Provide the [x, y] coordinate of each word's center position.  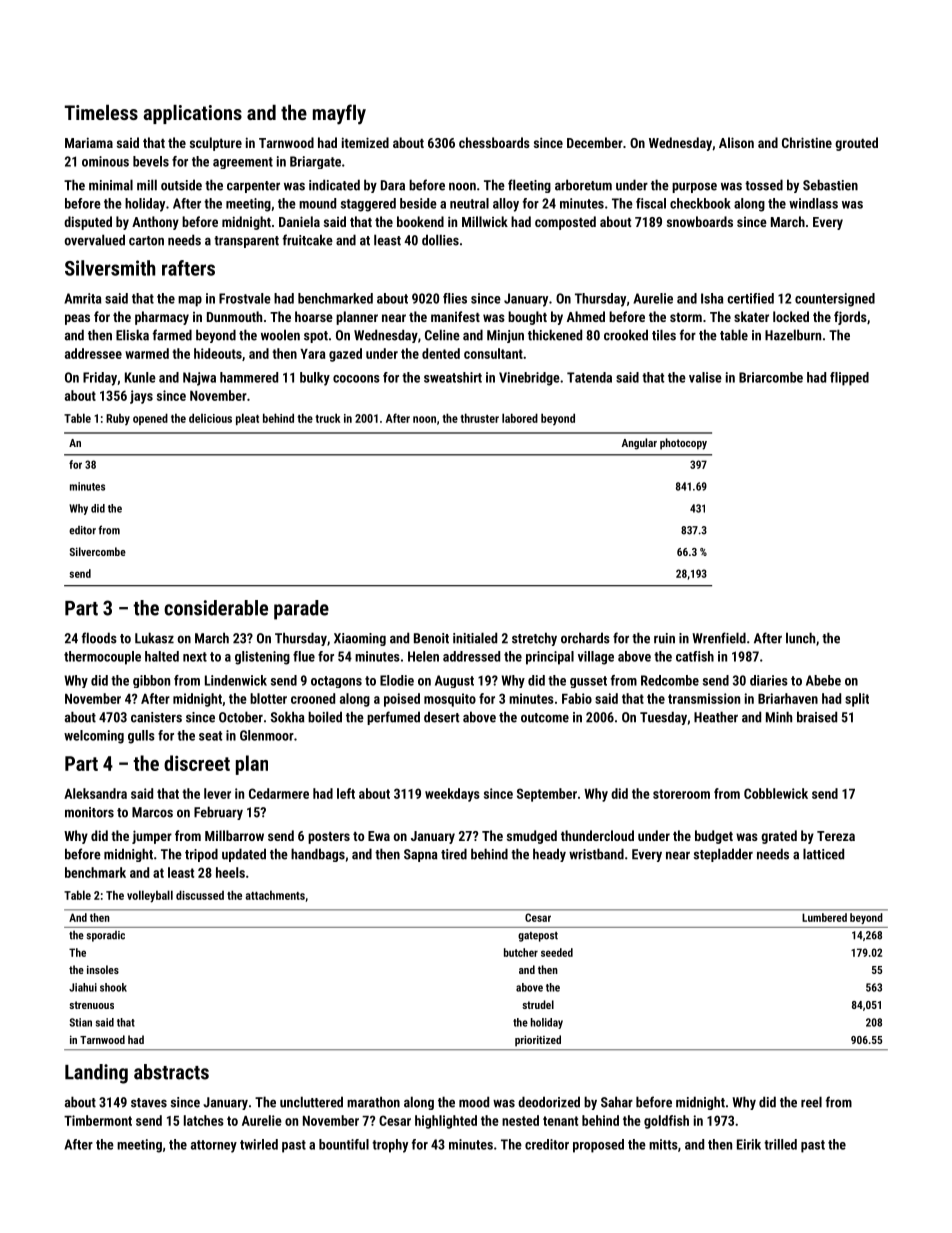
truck [328, 418]
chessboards [494, 142]
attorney [214, 1146]
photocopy [683, 444]
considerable [216, 608]
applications [193, 114]
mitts [663, 1144]
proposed [598, 1146]
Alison [736, 142]
